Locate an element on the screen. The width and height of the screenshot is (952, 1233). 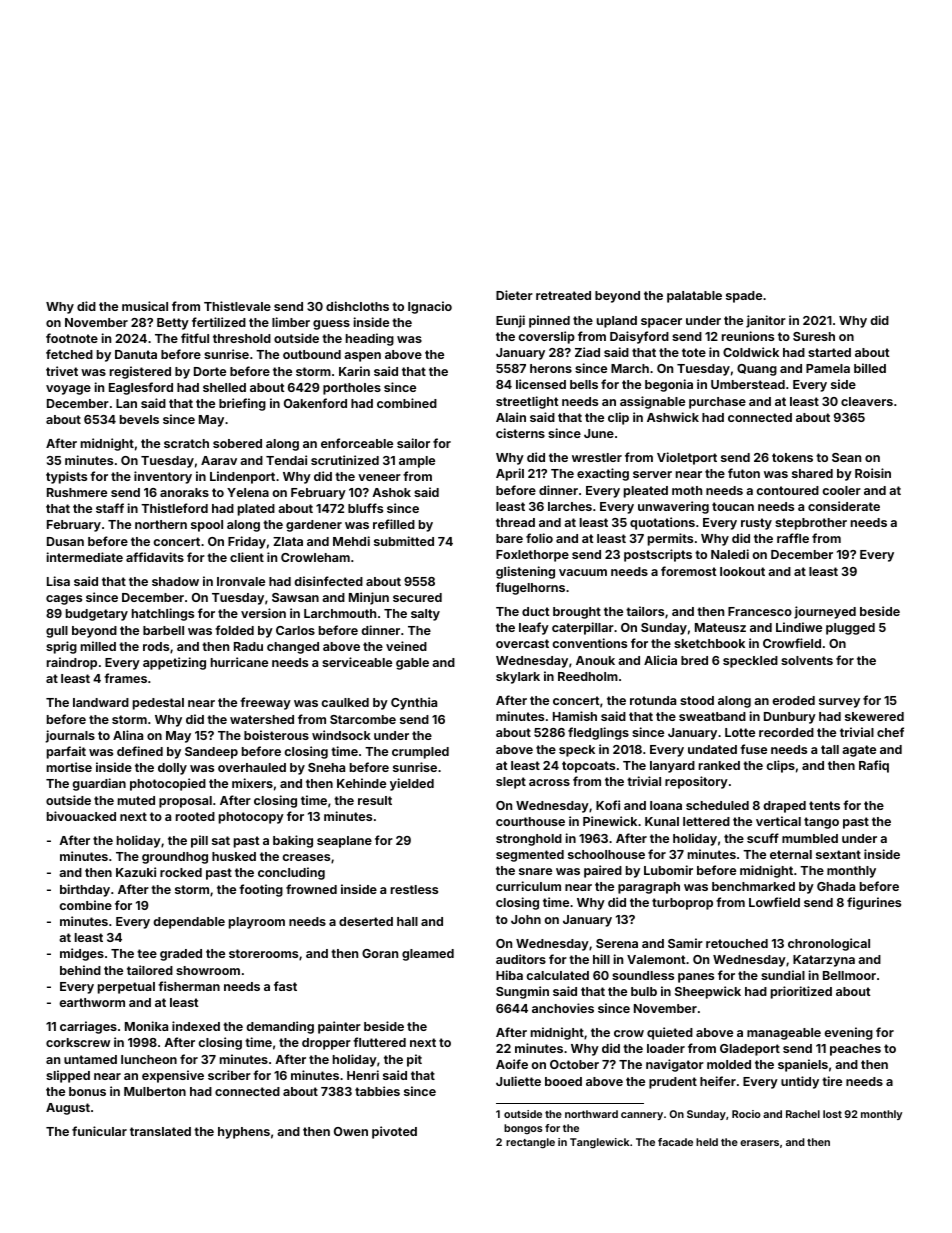
Reedholm is located at coordinates (588, 676).
